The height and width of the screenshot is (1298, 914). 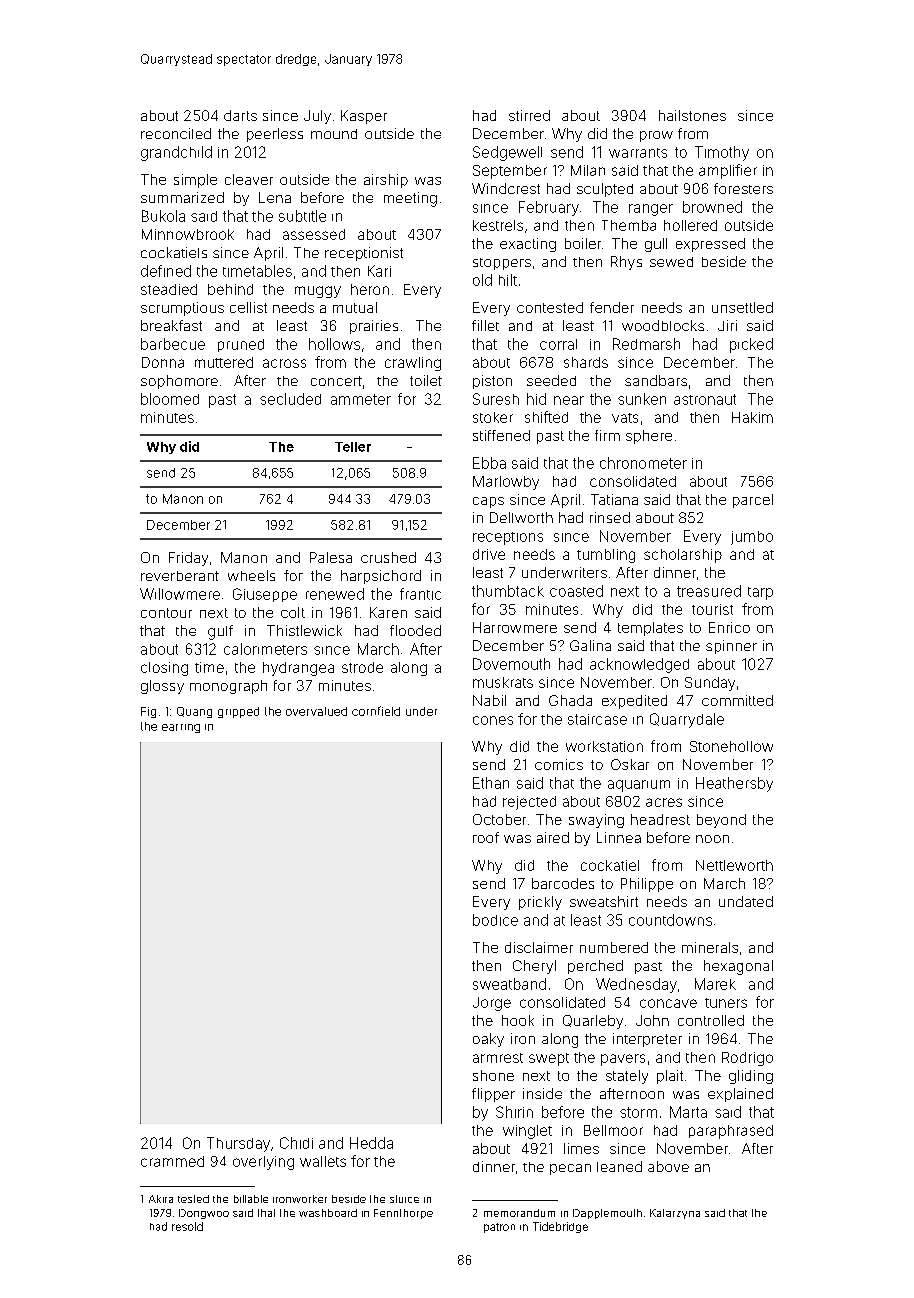 I want to click on Teller, so click(x=353, y=447).
